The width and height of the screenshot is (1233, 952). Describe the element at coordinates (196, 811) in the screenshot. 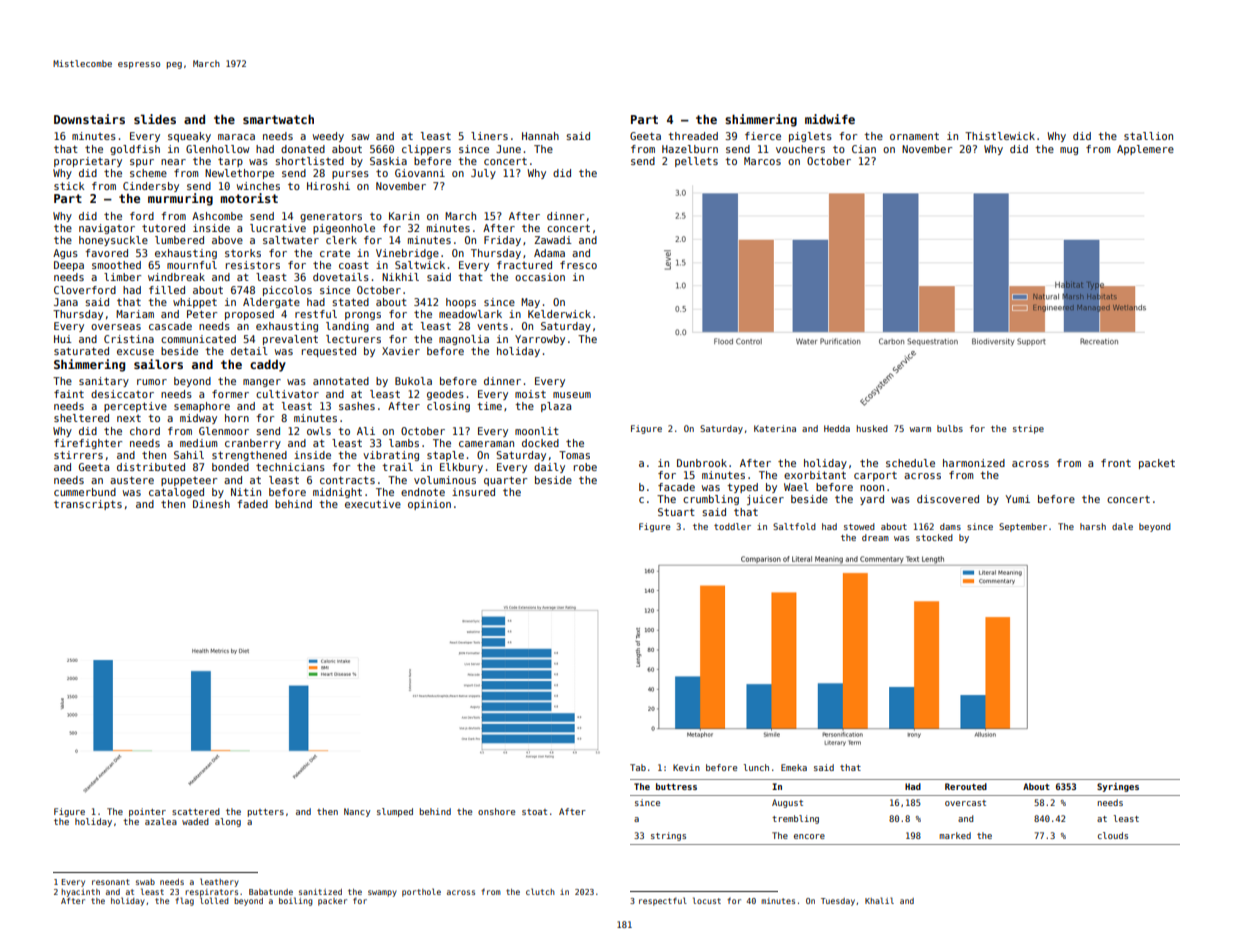

I see `scattered` at that location.
